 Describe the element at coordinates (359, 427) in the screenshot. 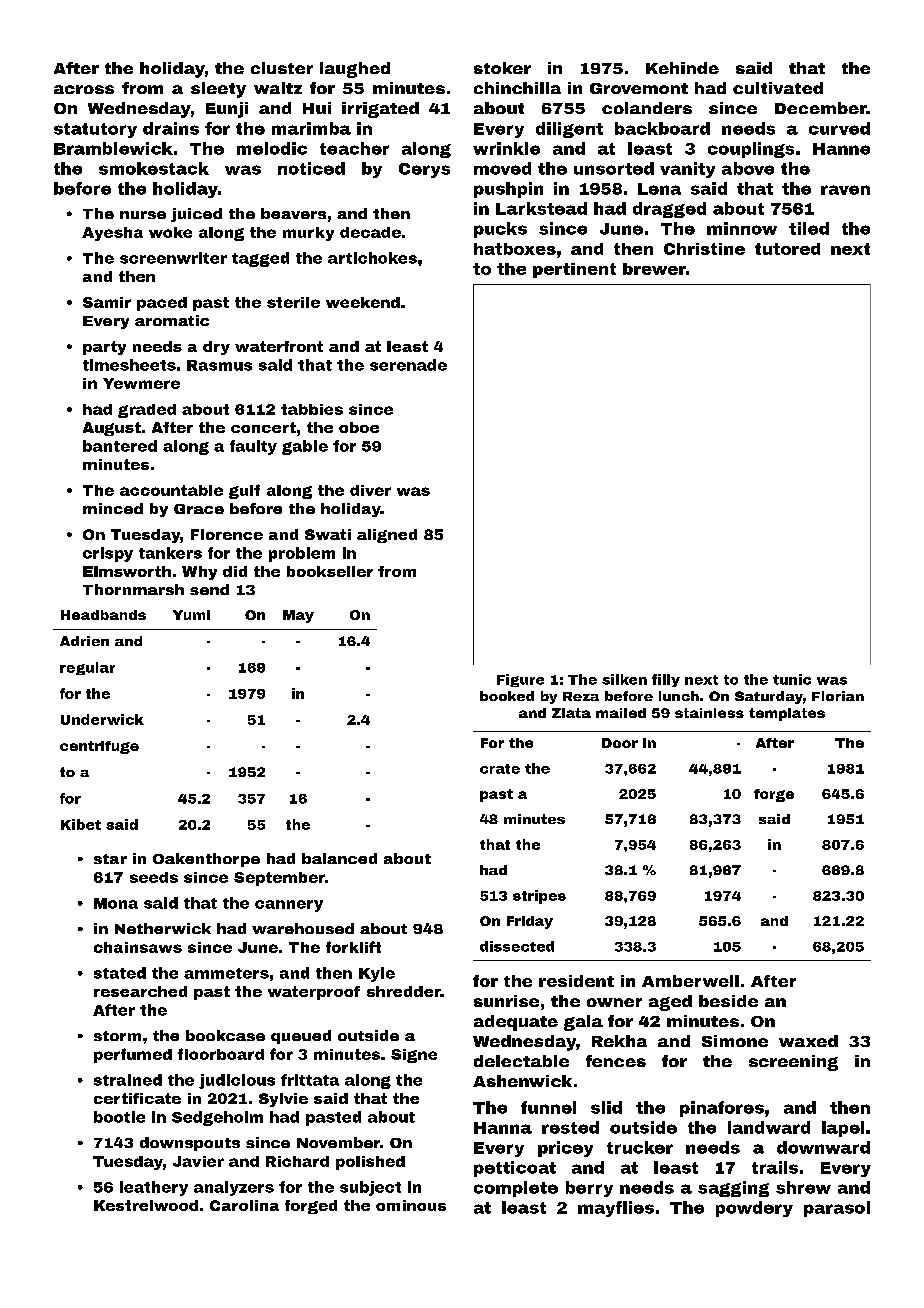

I see `oboe` at that location.
